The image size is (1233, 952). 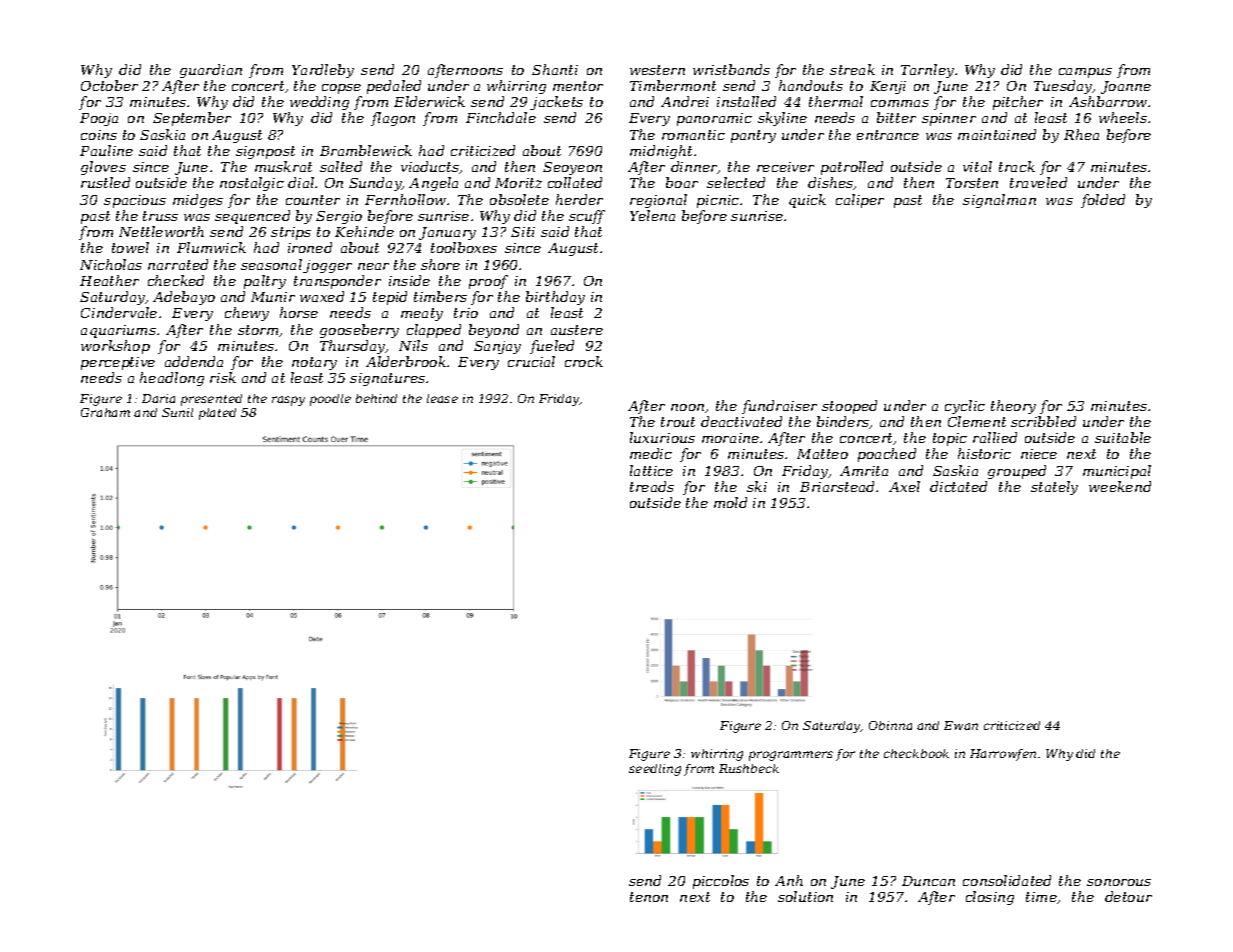 What do you see at coordinates (1003, 755) in the screenshot?
I see `Harrowfen` at bounding box center [1003, 755].
